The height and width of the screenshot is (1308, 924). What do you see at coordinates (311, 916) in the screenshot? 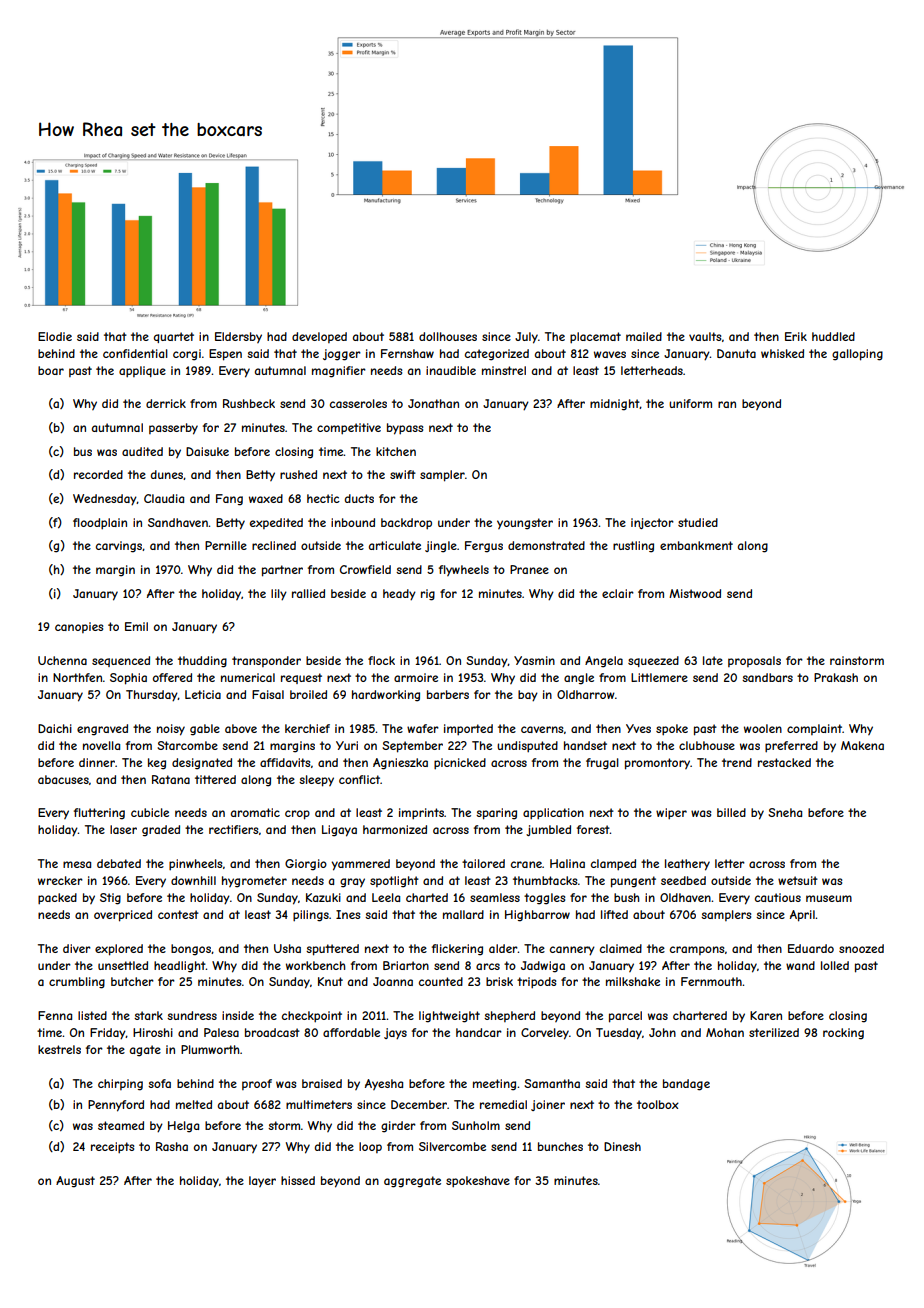
I see `pilings` at bounding box center [311, 916].
